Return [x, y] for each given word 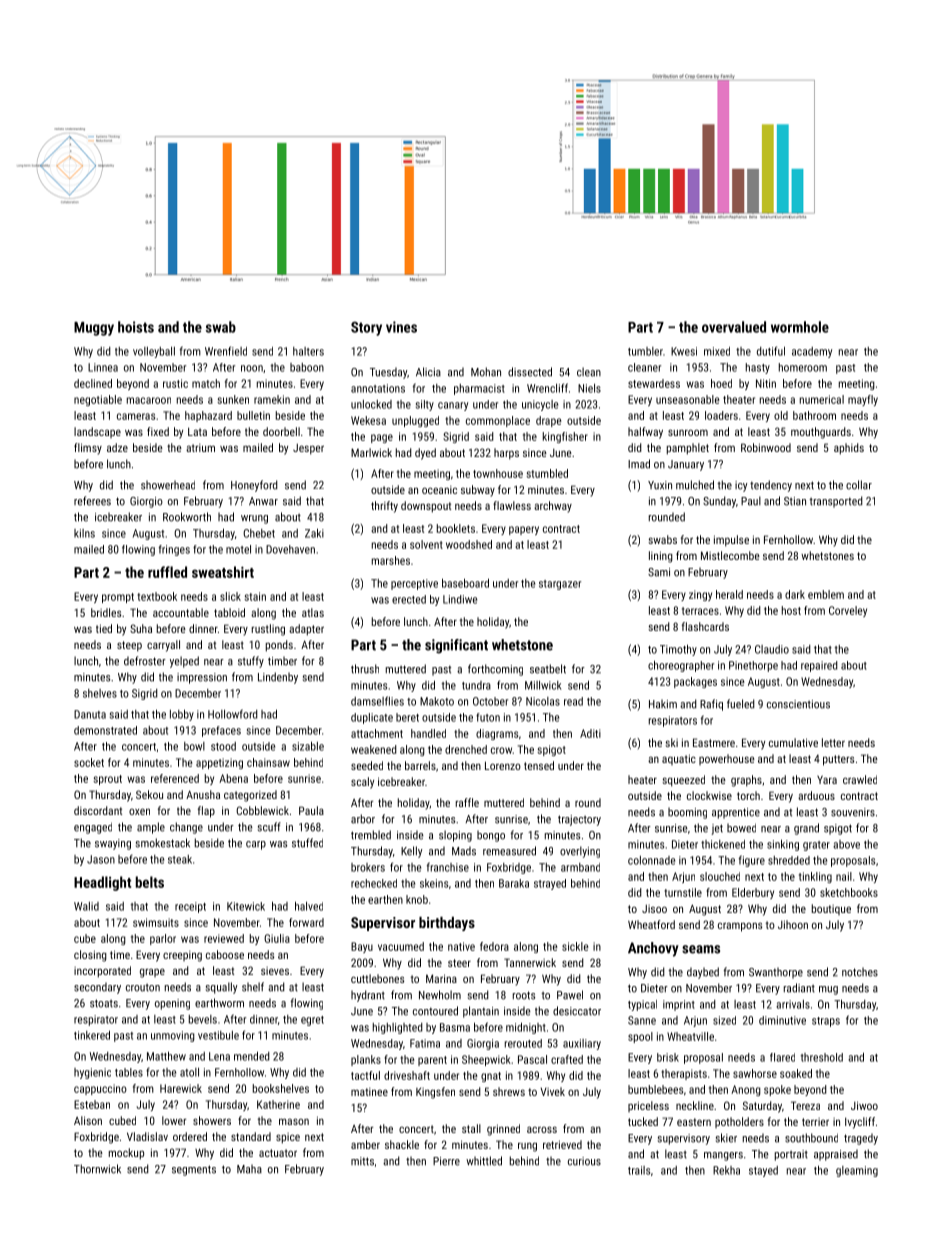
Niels [589, 388]
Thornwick [97, 1169]
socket [89, 762]
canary [453, 406]
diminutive [782, 1020]
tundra [476, 685]
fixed [158, 431]
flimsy [88, 449]
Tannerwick [530, 962]
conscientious [798, 704]
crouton [143, 988]
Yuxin [660, 485]
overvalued [734, 327]
